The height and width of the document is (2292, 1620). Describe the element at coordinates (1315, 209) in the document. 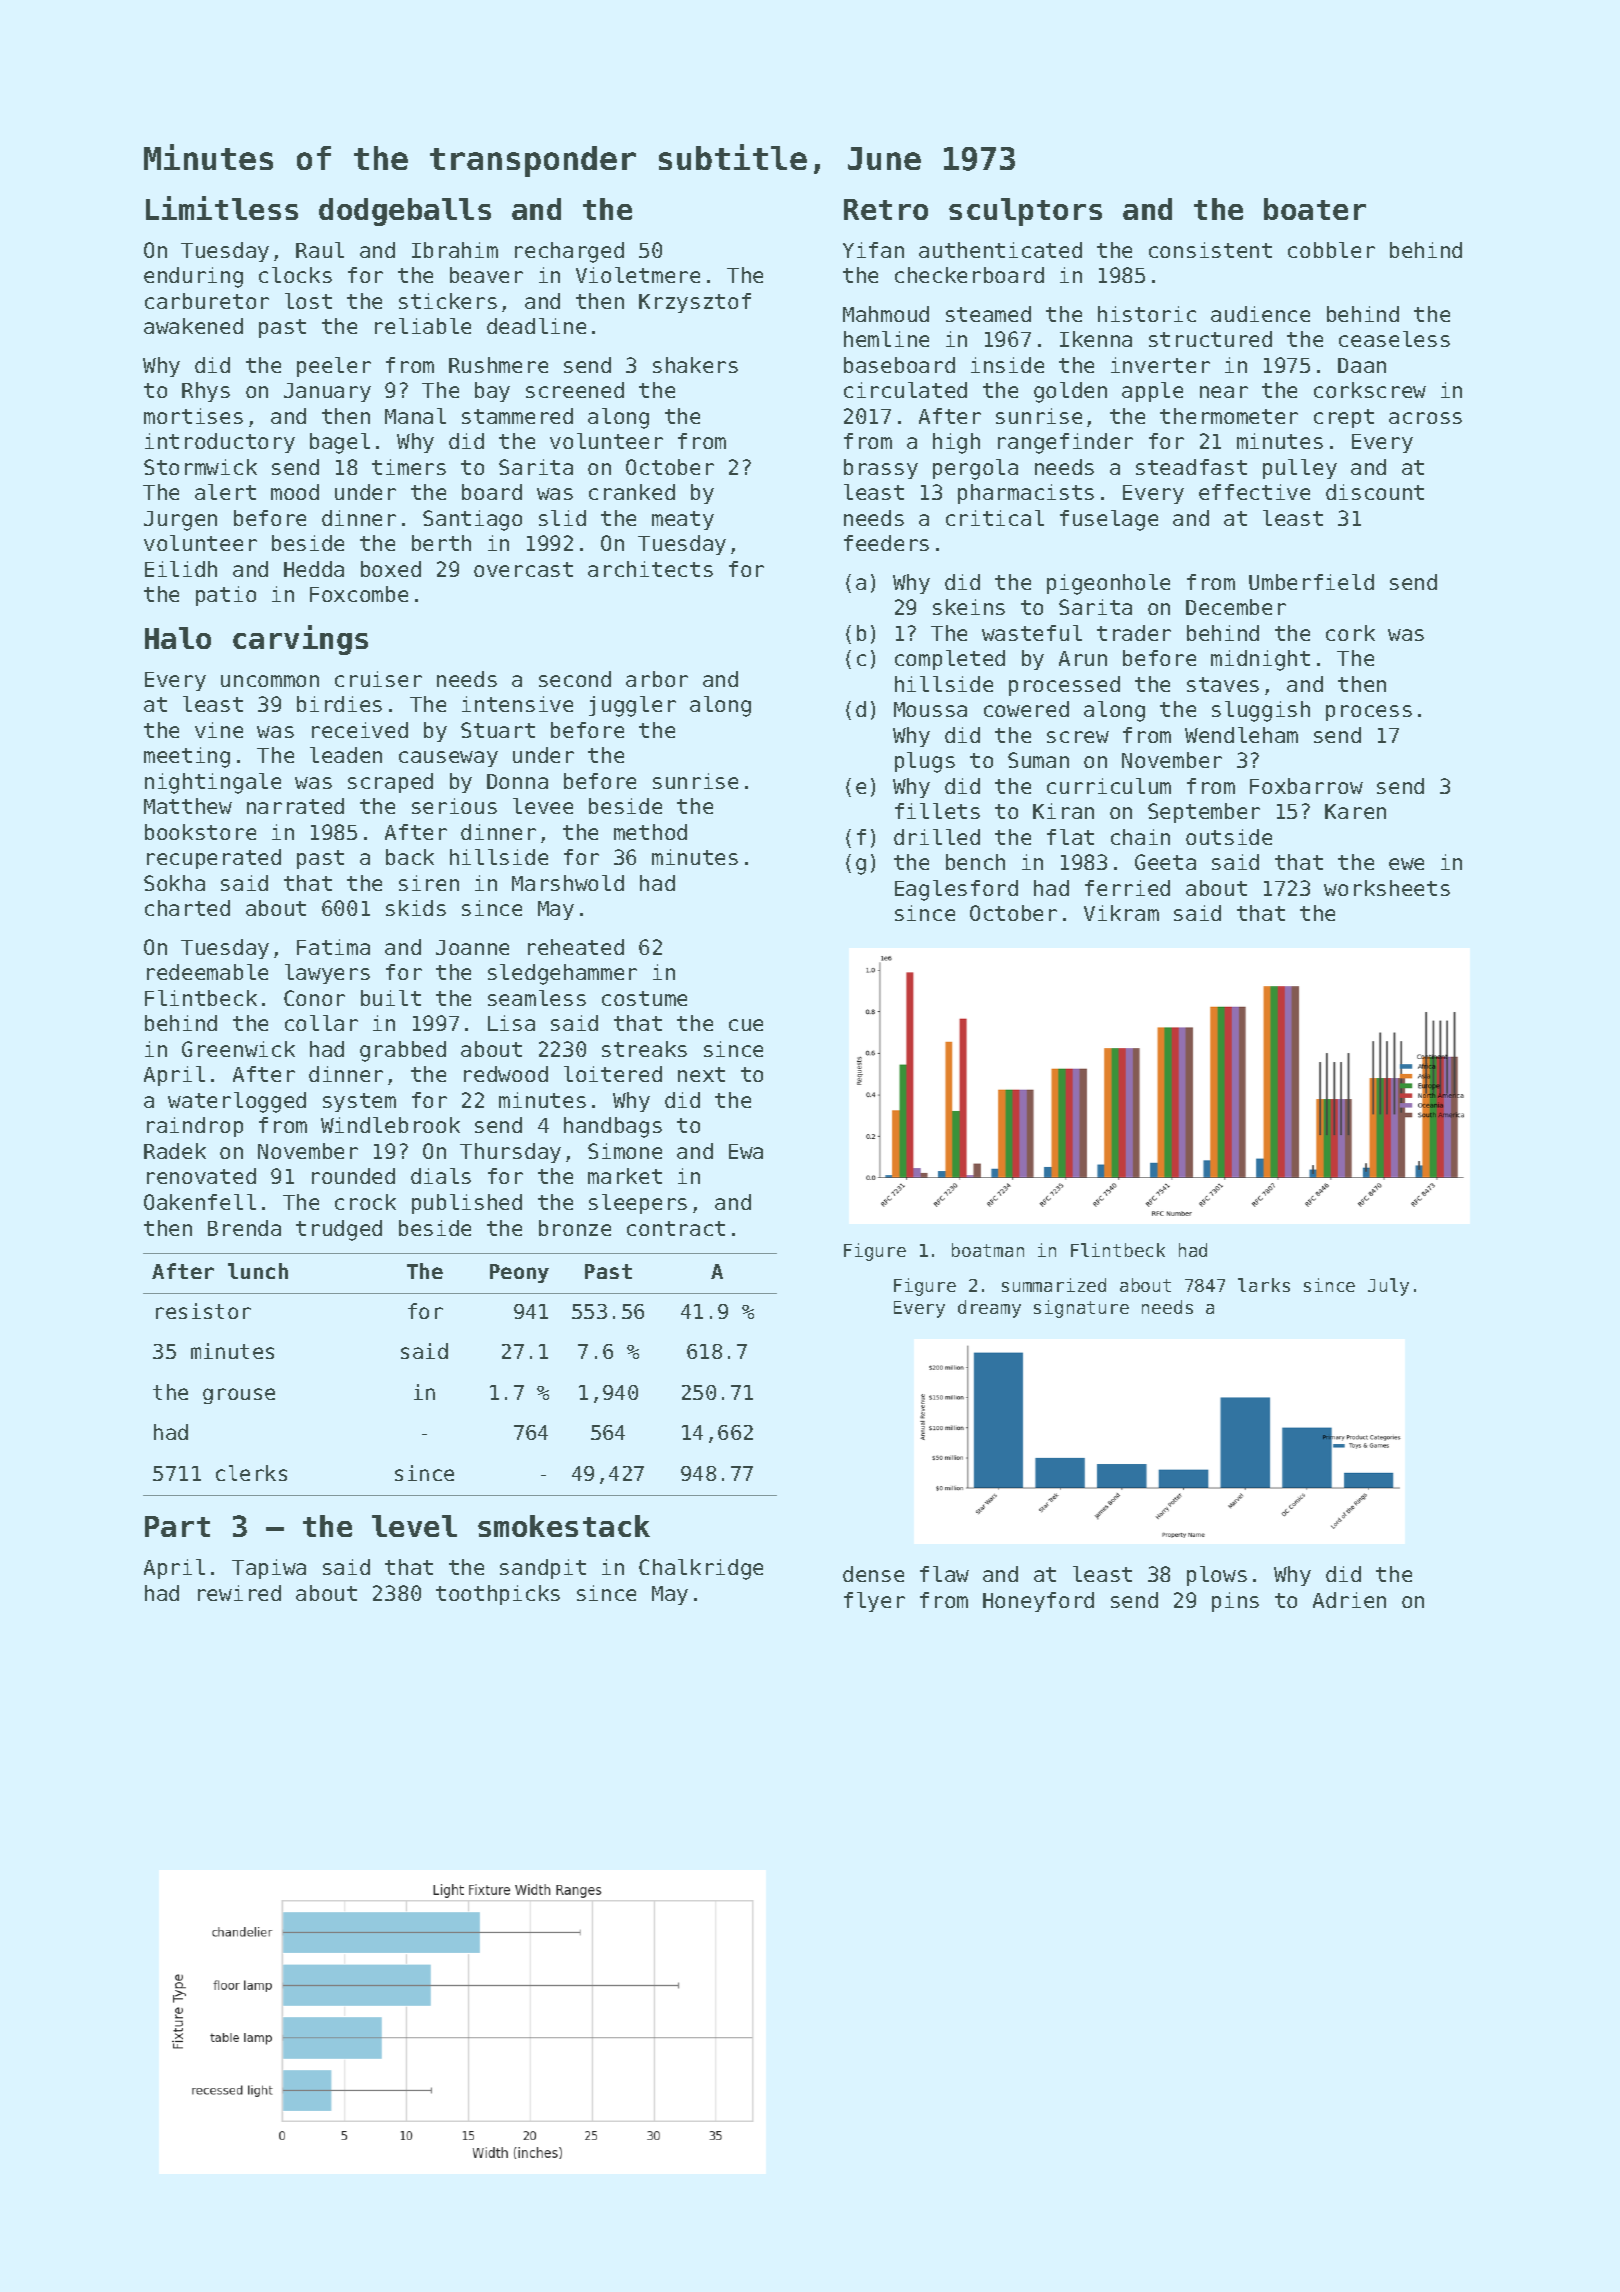

I see `boater` at that location.
